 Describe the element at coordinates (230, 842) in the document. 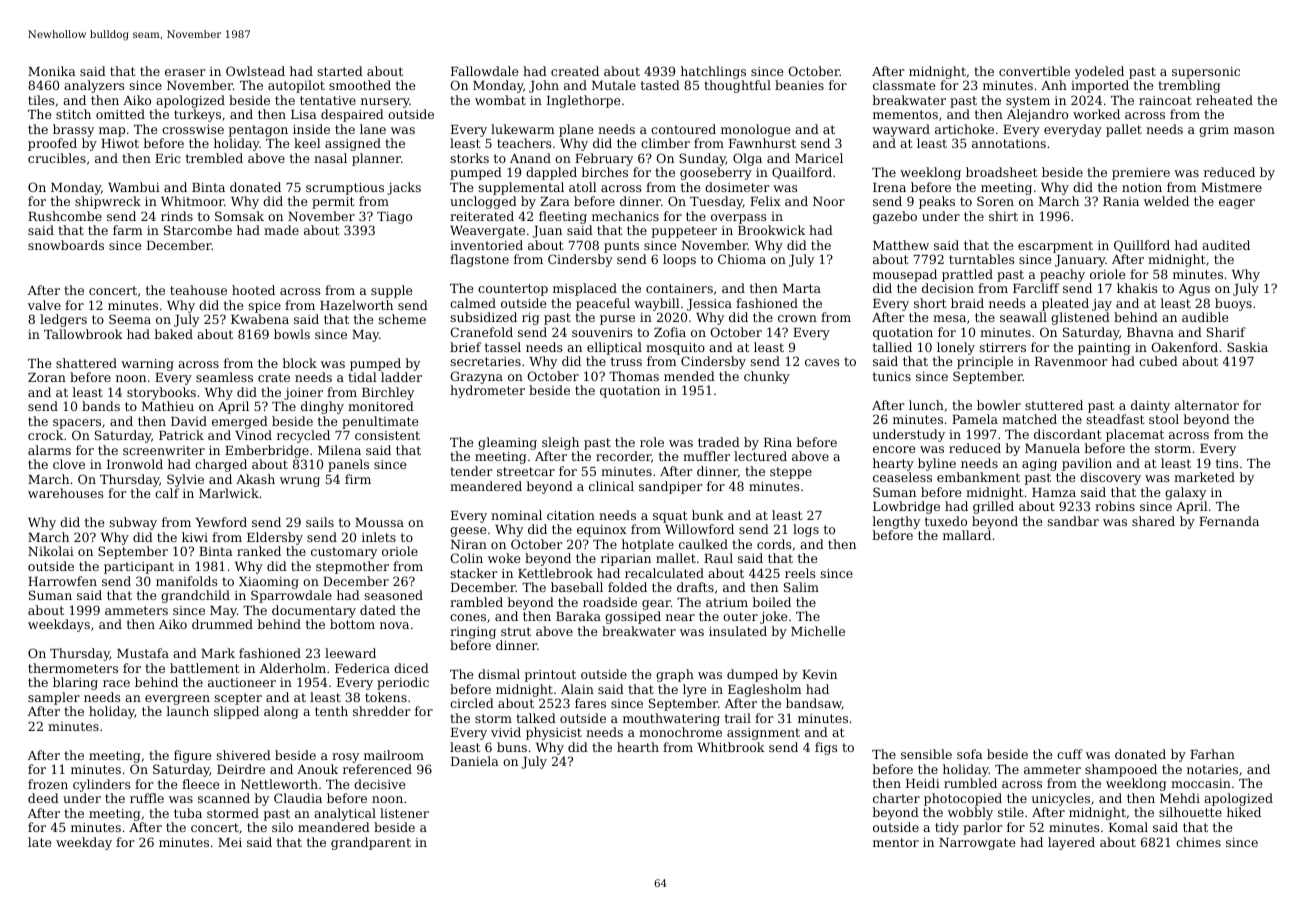

I see `Mei` at that location.
